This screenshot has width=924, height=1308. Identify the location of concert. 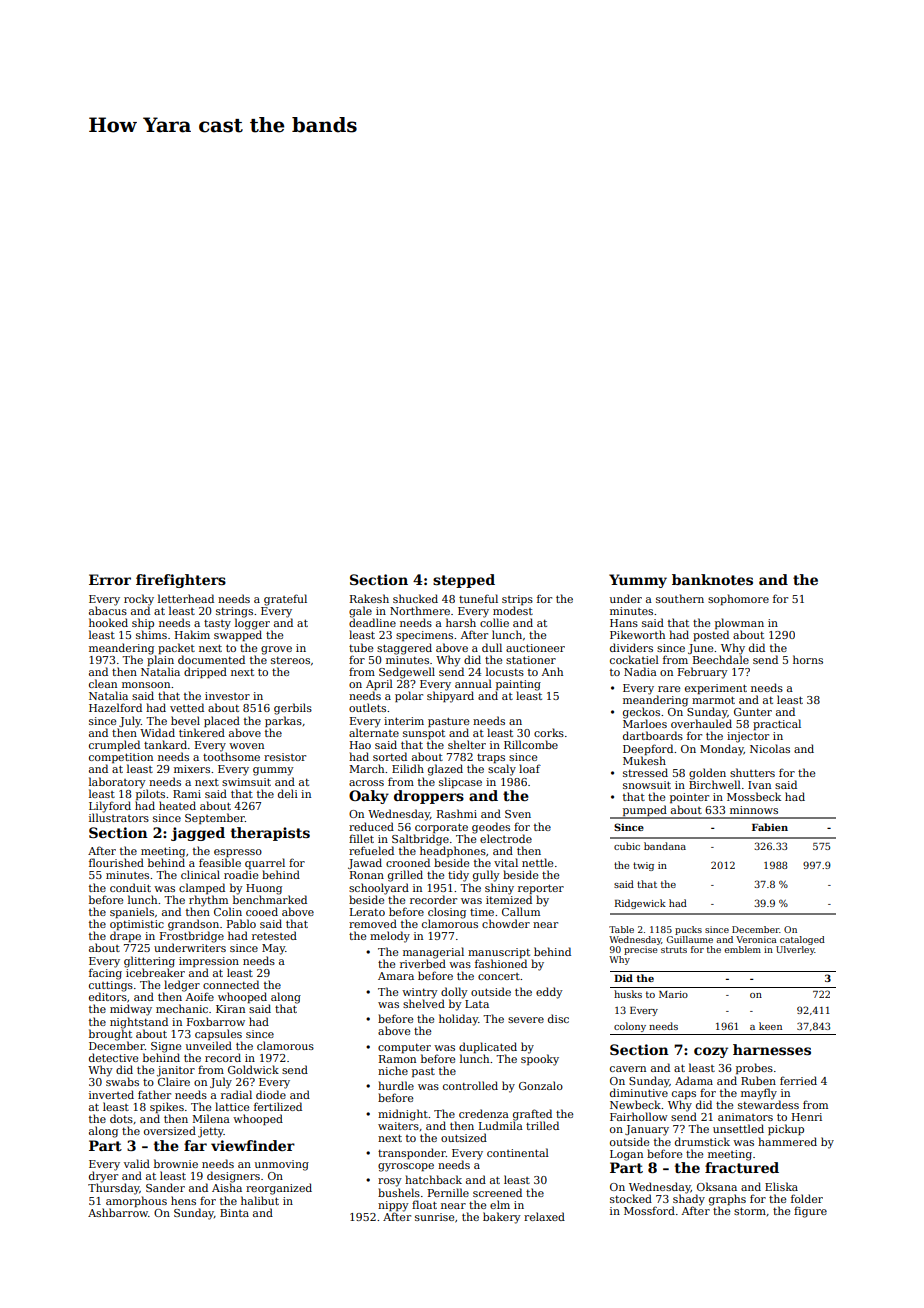
(499, 976).
